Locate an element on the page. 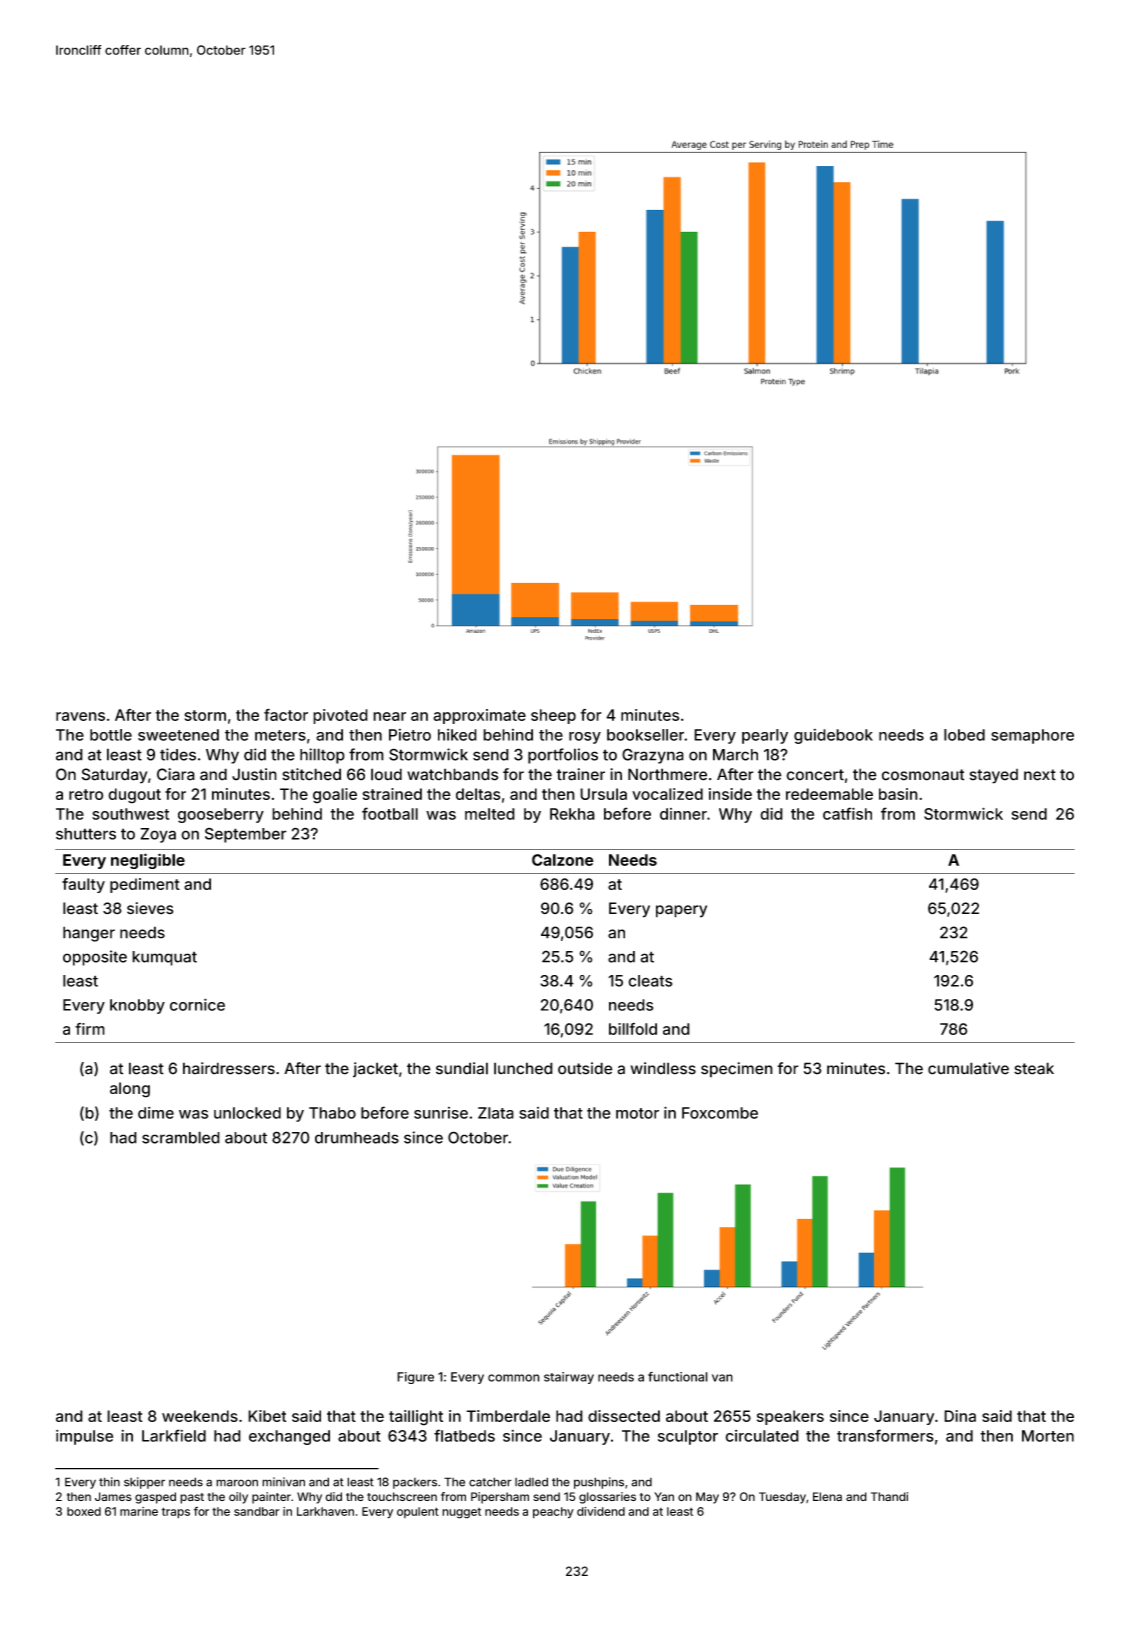  Dina is located at coordinates (960, 1416).
